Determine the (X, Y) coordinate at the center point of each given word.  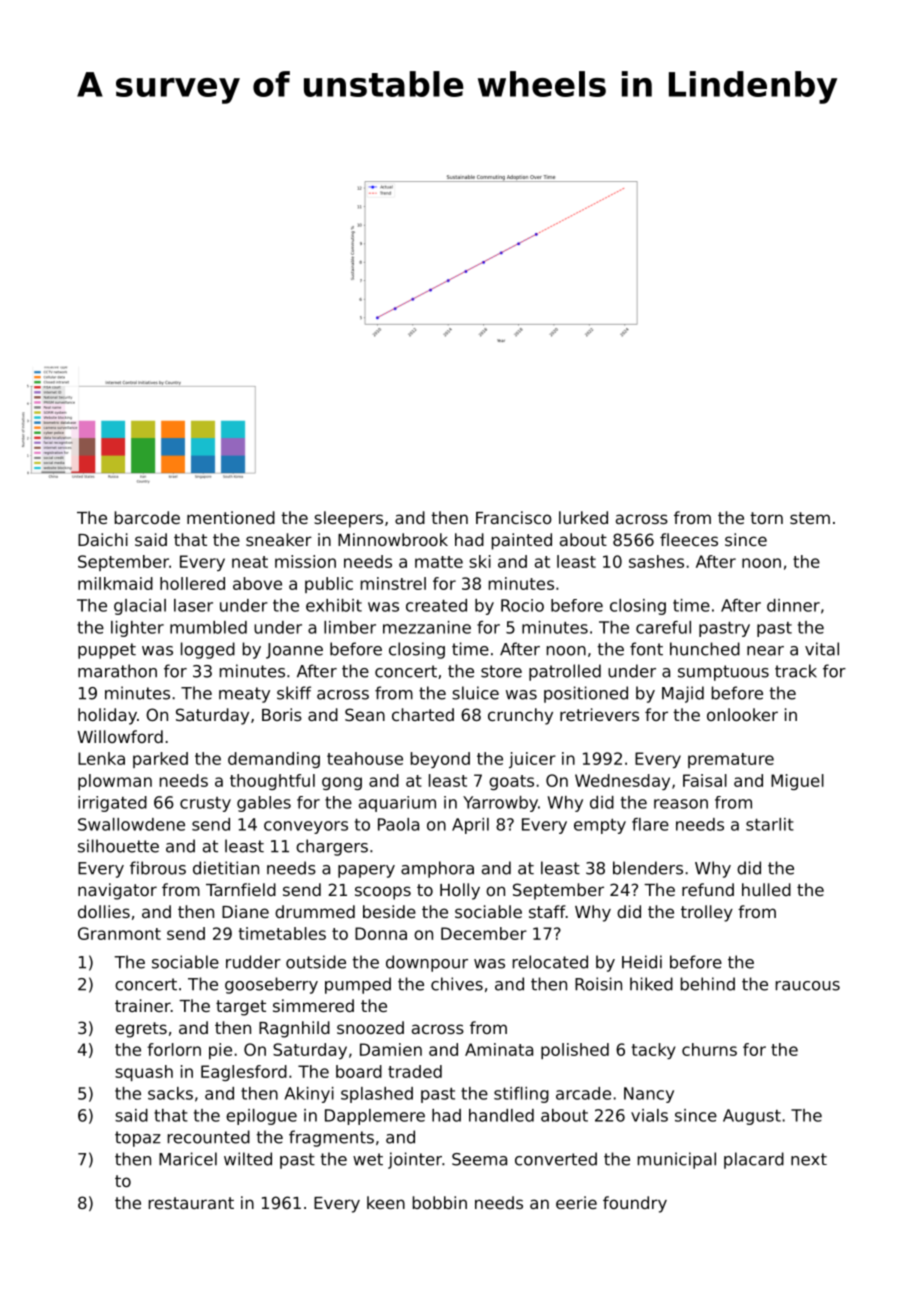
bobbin (440, 1202)
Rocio (522, 605)
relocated (550, 962)
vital (822, 649)
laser (193, 605)
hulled (766, 889)
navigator (117, 891)
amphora (437, 869)
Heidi (642, 962)
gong (342, 783)
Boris (282, 714)
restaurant (191, 1203)
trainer (143, 1005)
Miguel (797, 782)
